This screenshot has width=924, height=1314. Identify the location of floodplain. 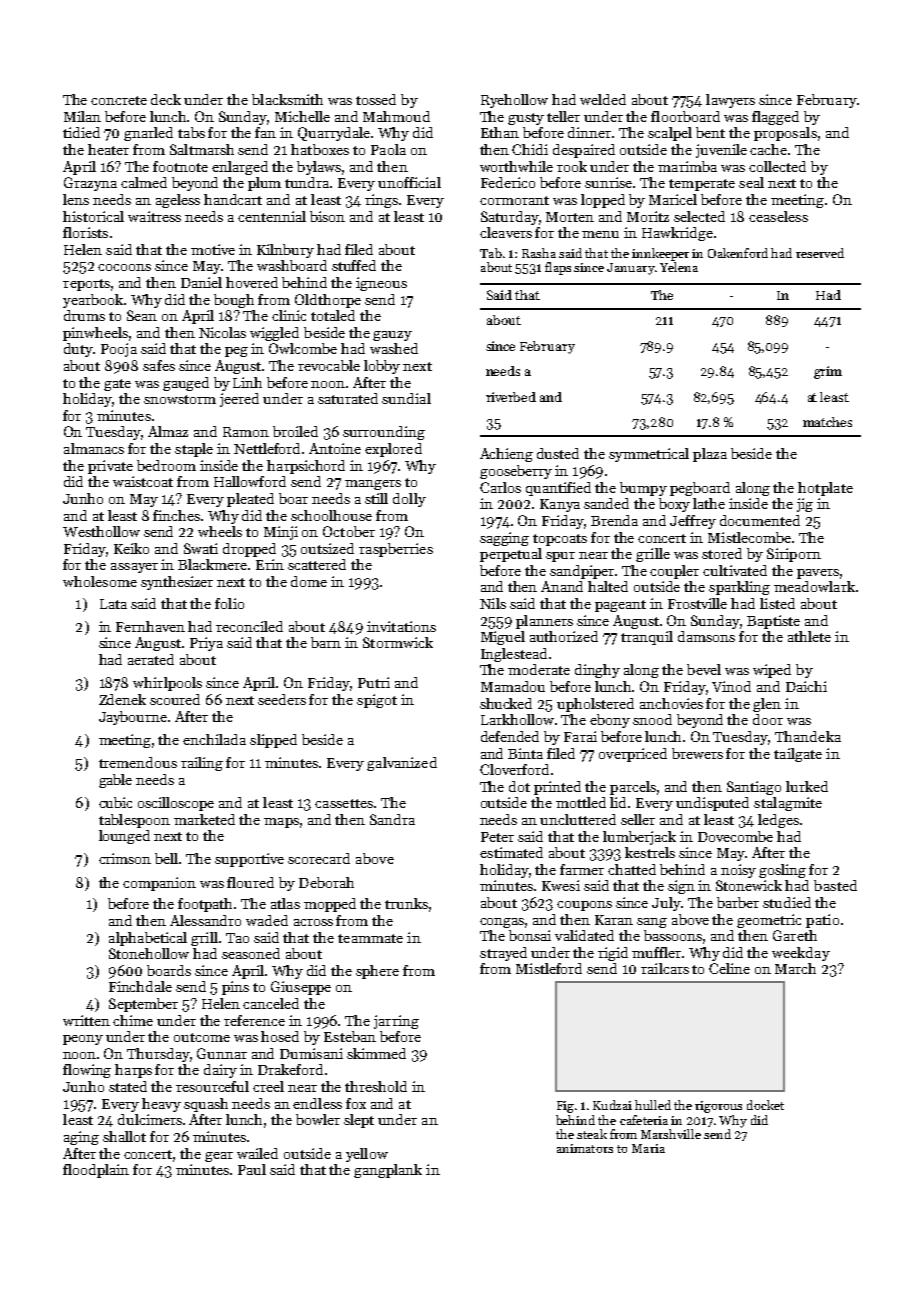
(96, 1171).
